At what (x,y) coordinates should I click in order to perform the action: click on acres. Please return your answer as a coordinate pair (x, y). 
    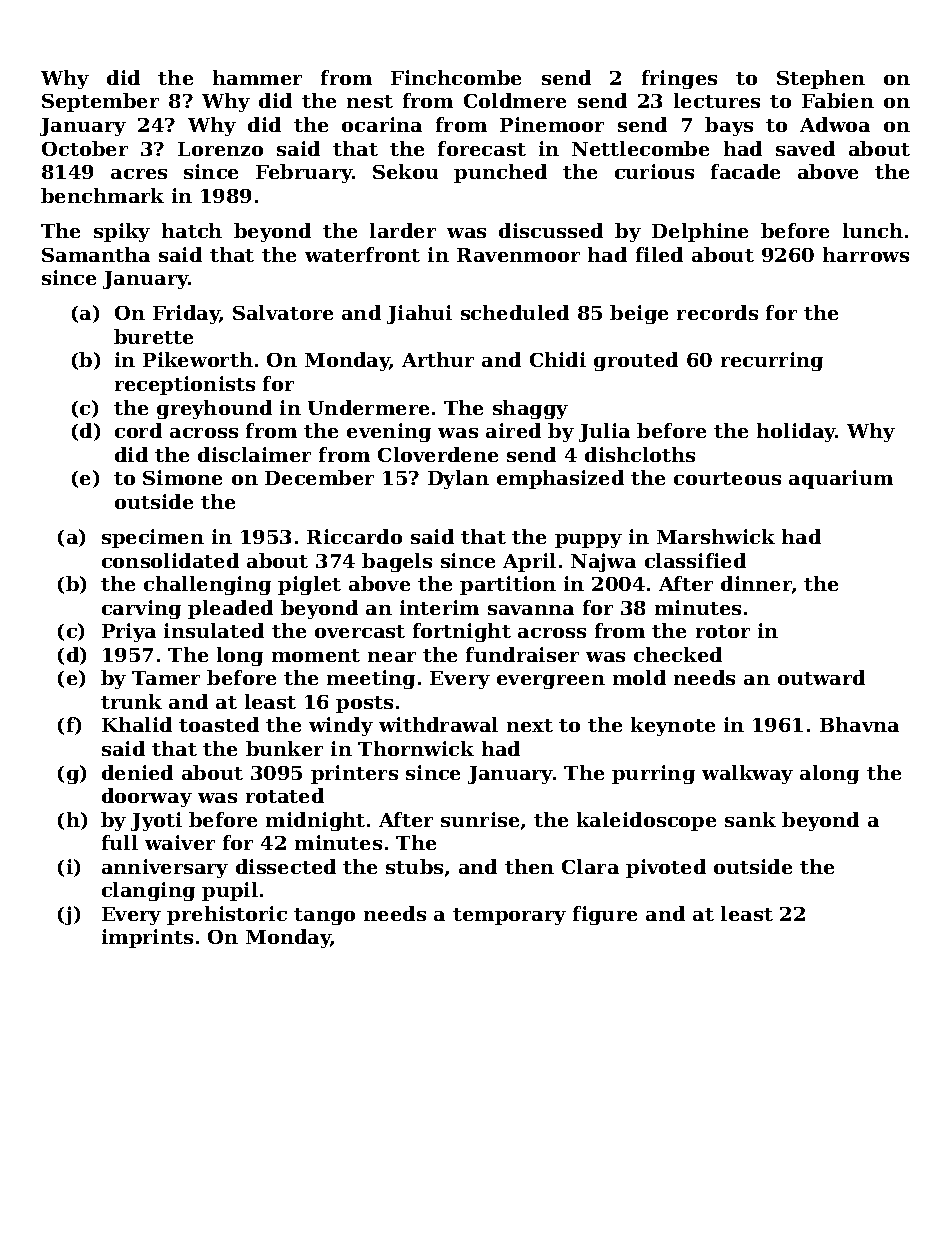
    Looking at the image, I should click on (139, 174).
